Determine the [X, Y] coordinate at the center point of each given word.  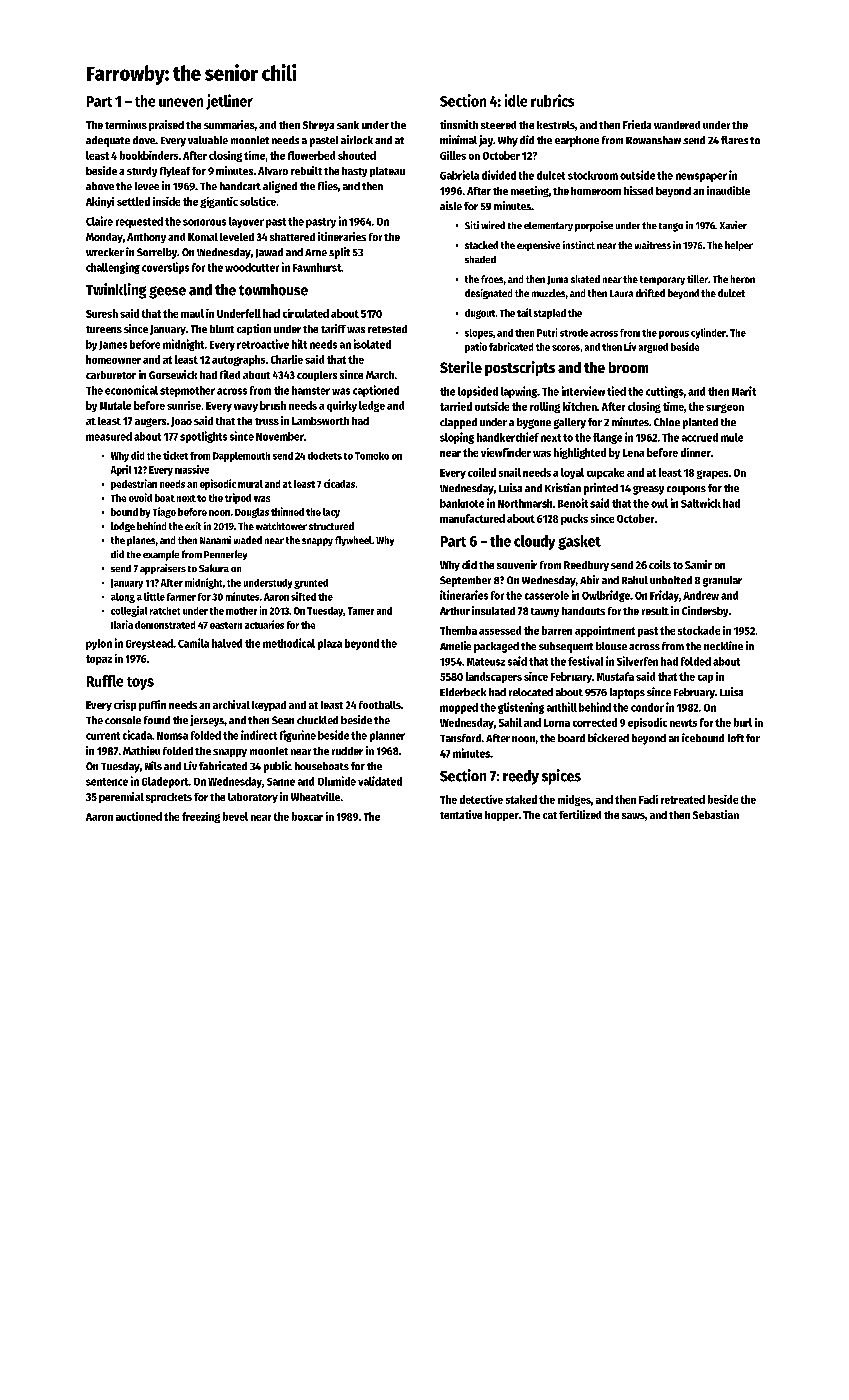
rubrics [552, 100]
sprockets [169, 798]
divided [499, 175]
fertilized [580, 814]
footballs [380, 705]
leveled [237, 237]
